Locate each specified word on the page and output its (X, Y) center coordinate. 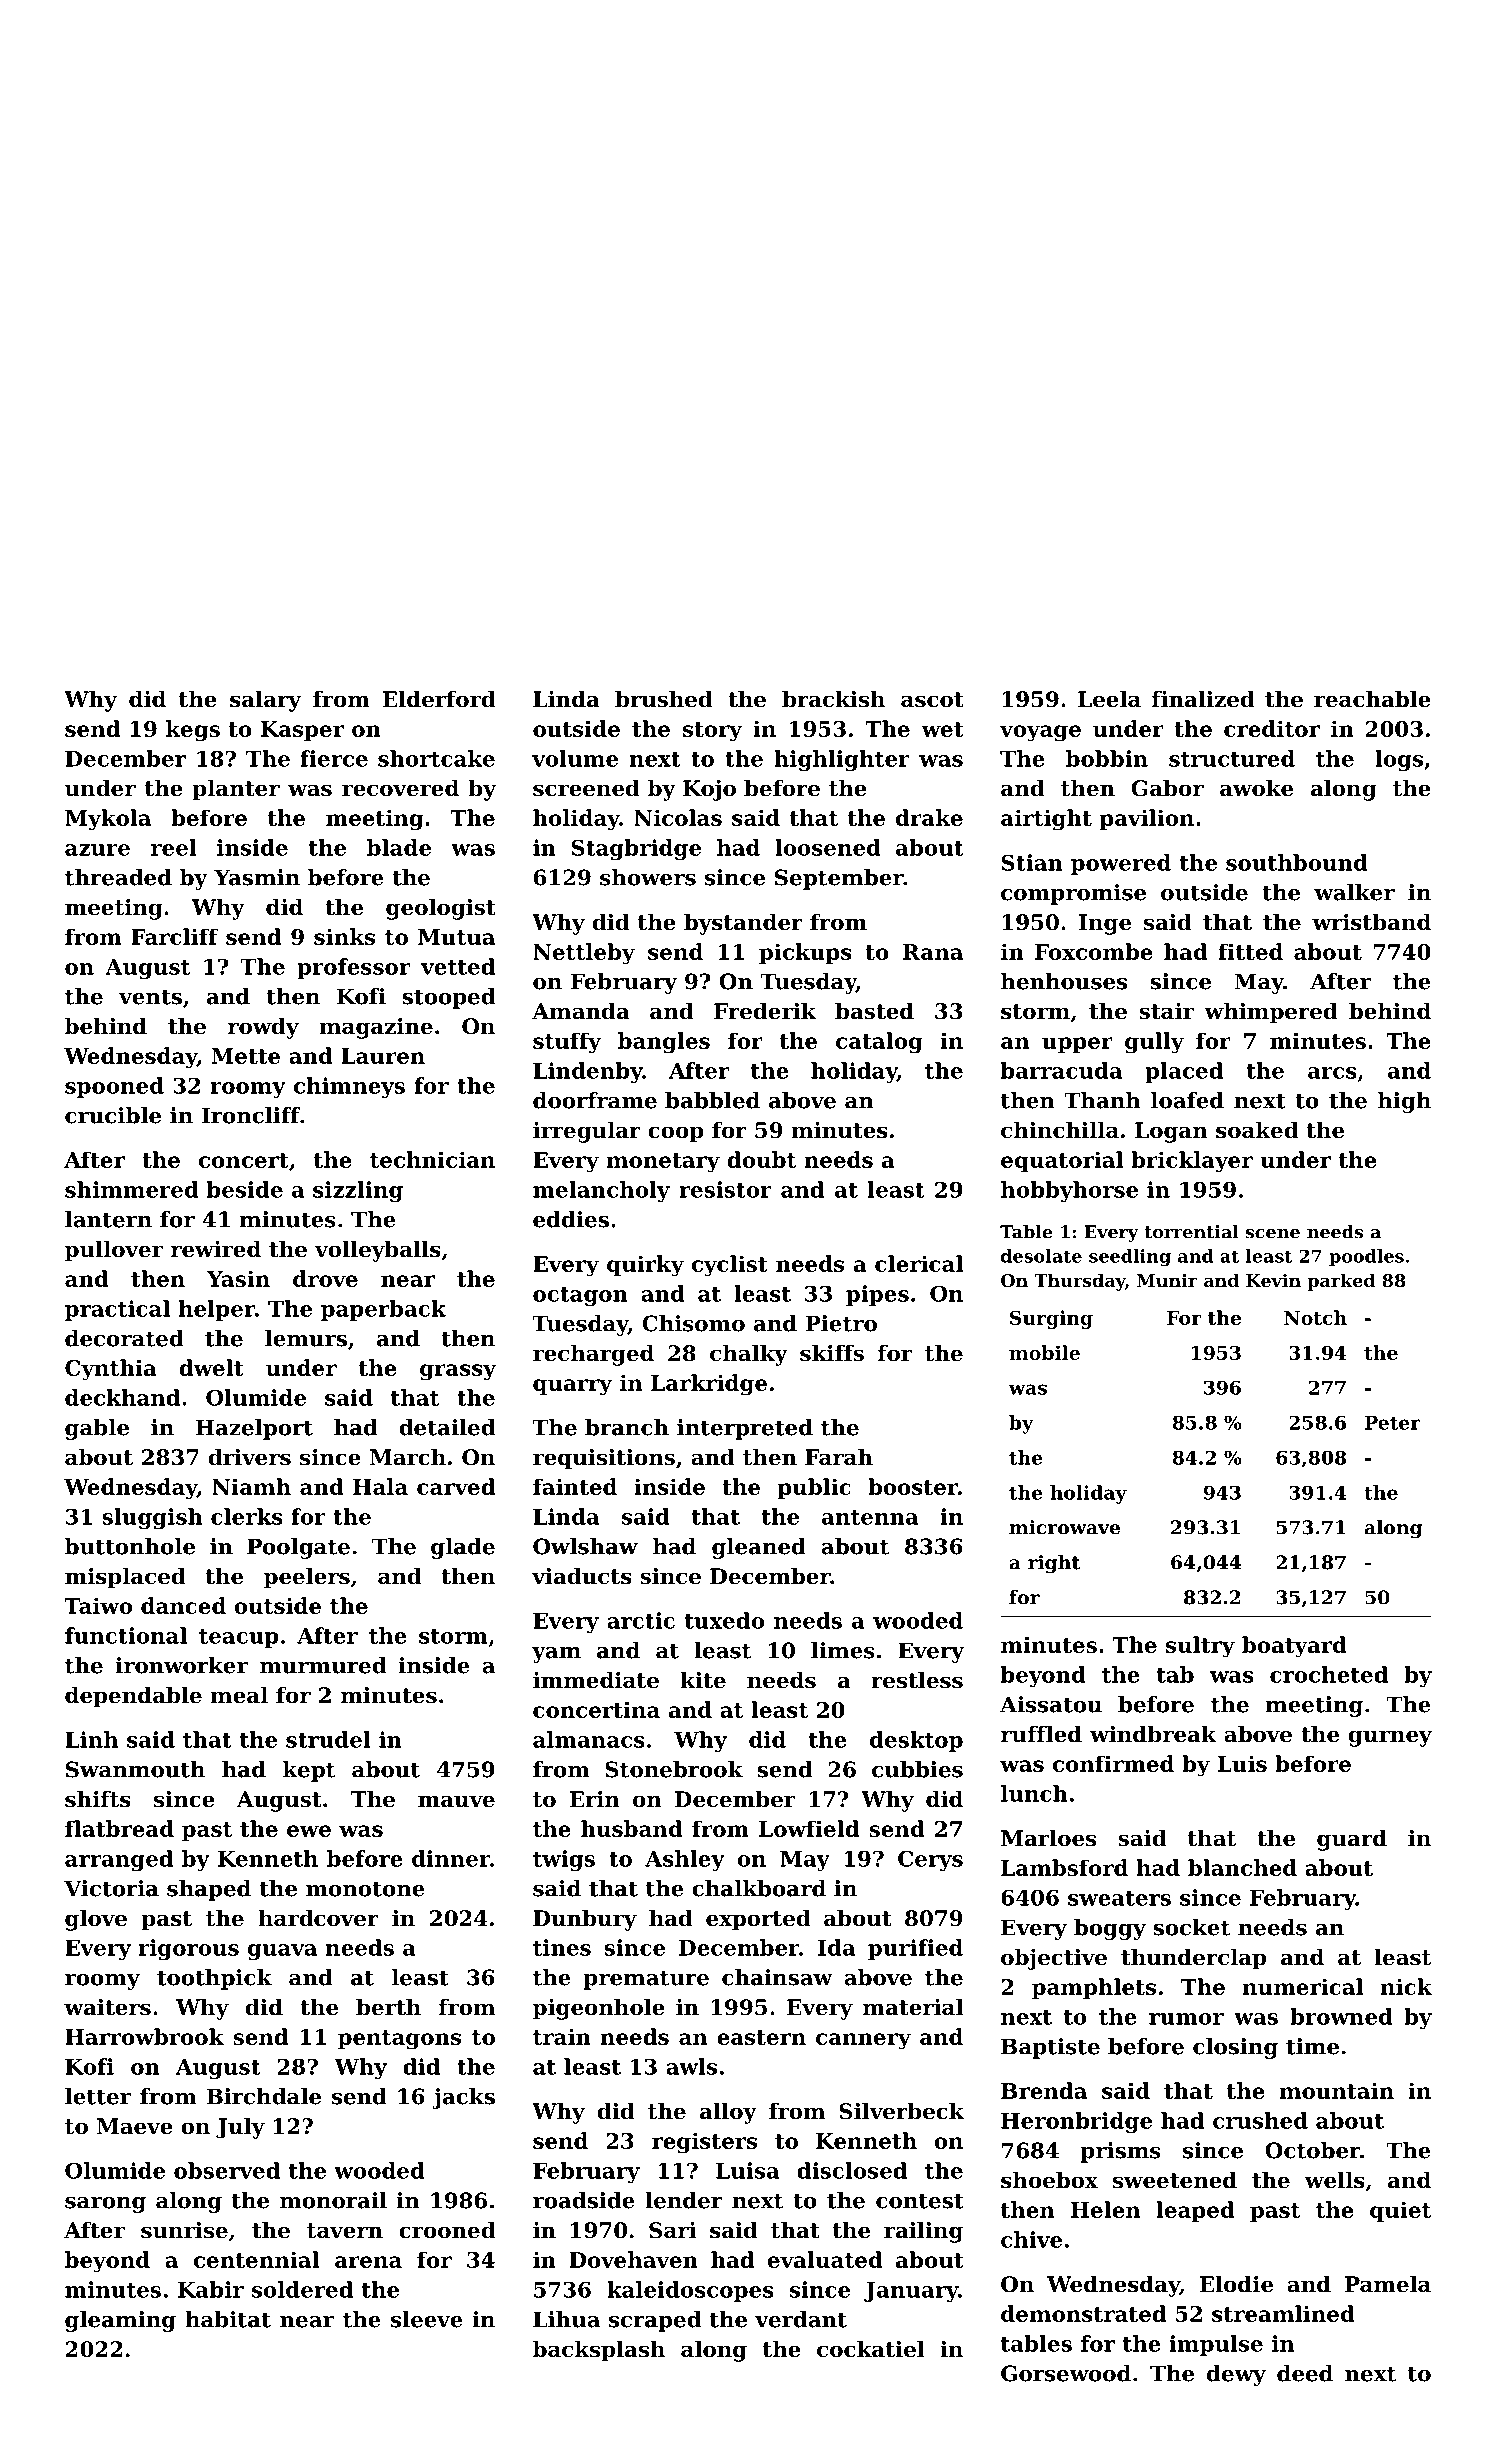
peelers (307, 1578)
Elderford (439, 699)
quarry (572, 1387)
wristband (1371, 922)
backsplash (599, 2351)
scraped (655, 2321)
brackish (833, 699)
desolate (1041, 1256)
